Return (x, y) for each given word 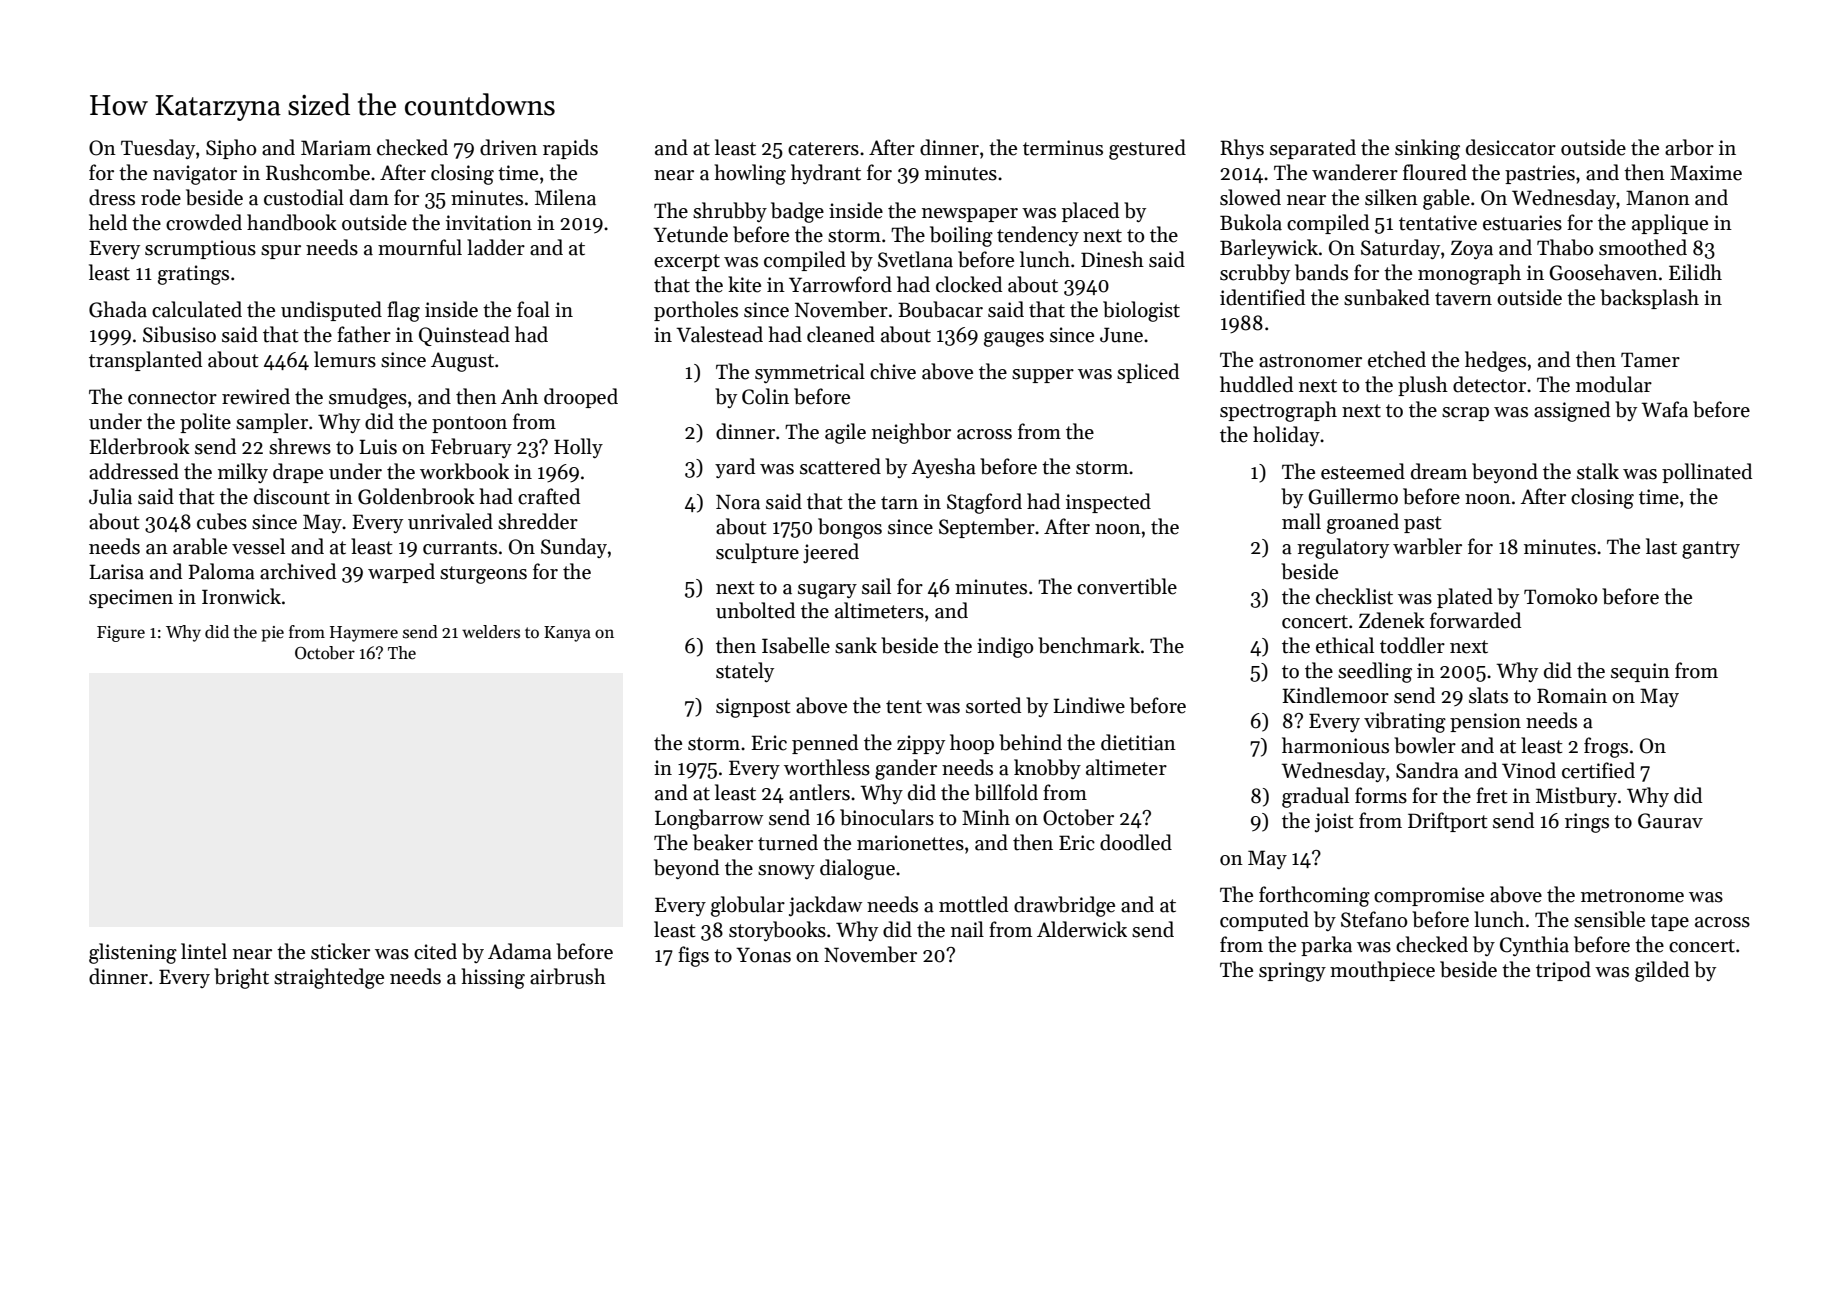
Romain (1572, 696)
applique (1670, 224)
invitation (489, 223)
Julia (110, 496)
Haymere (364, 634)
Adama (520, 951)
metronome (1632, 896)
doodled (1136, 842)
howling (750, 174)
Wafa (1664, 409)
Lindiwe (1089, 705)
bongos (850, 528)
